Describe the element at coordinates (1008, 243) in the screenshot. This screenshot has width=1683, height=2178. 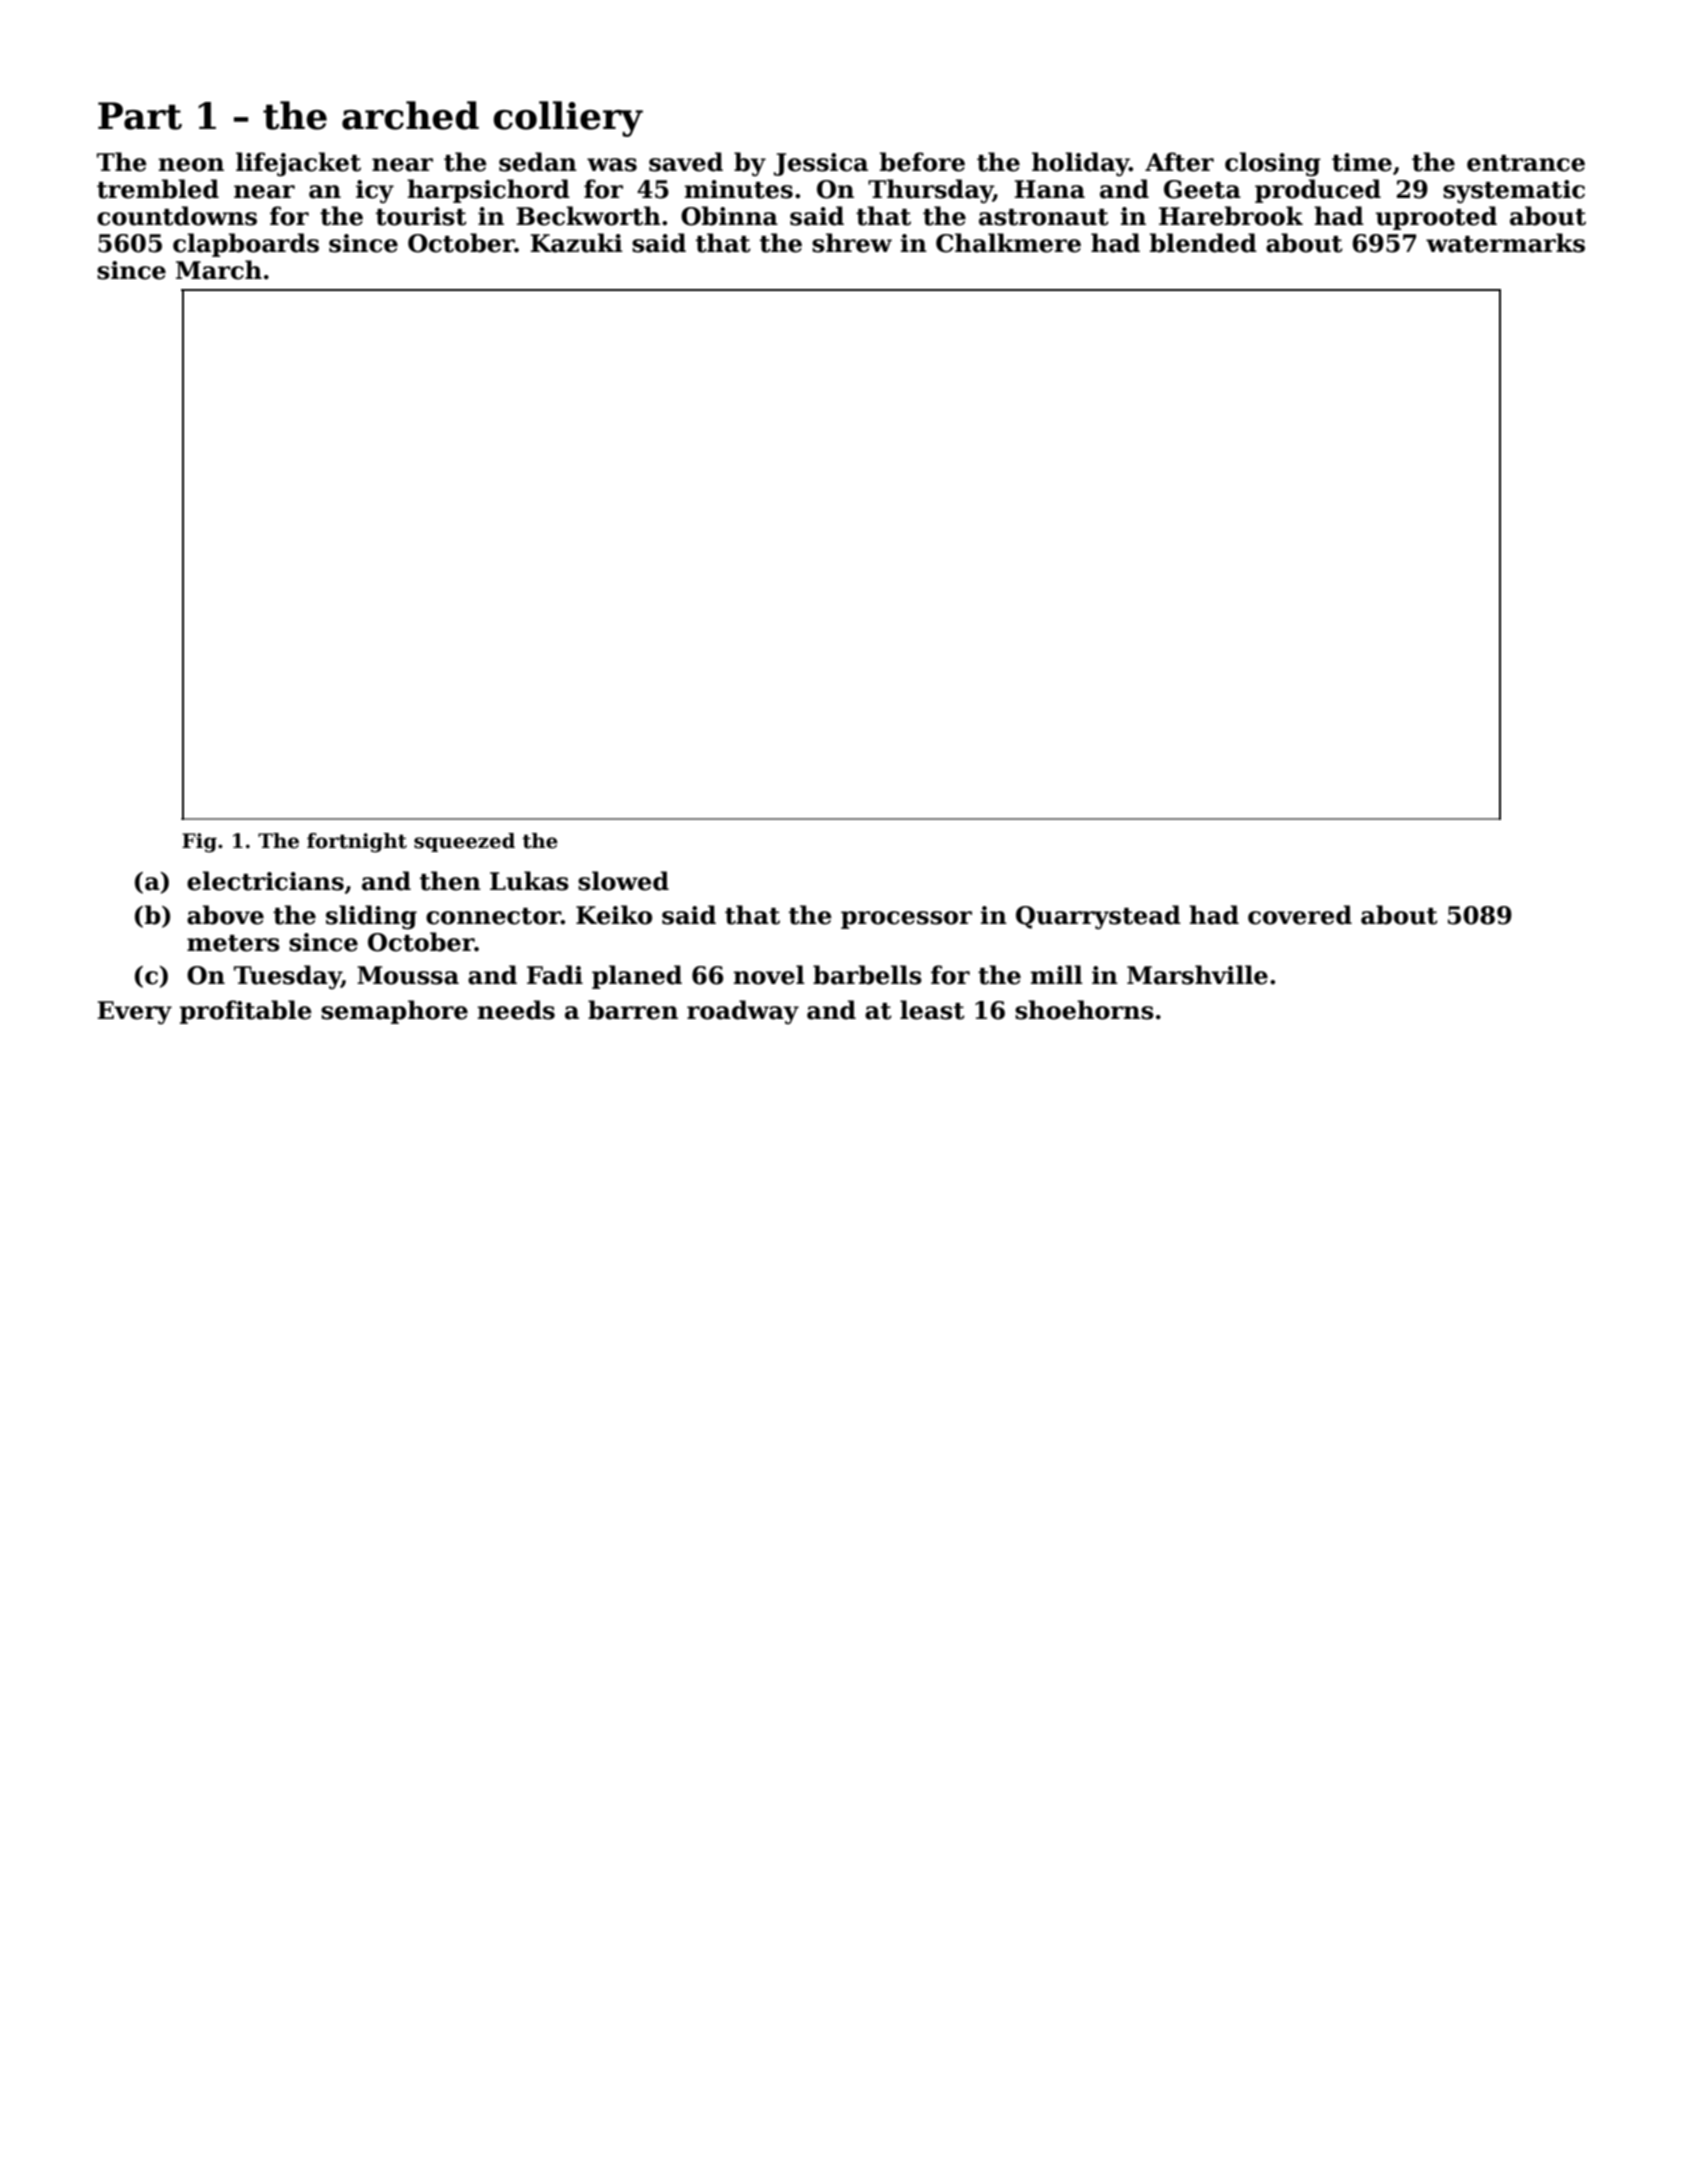
I see `Chalkmere` at that location.
